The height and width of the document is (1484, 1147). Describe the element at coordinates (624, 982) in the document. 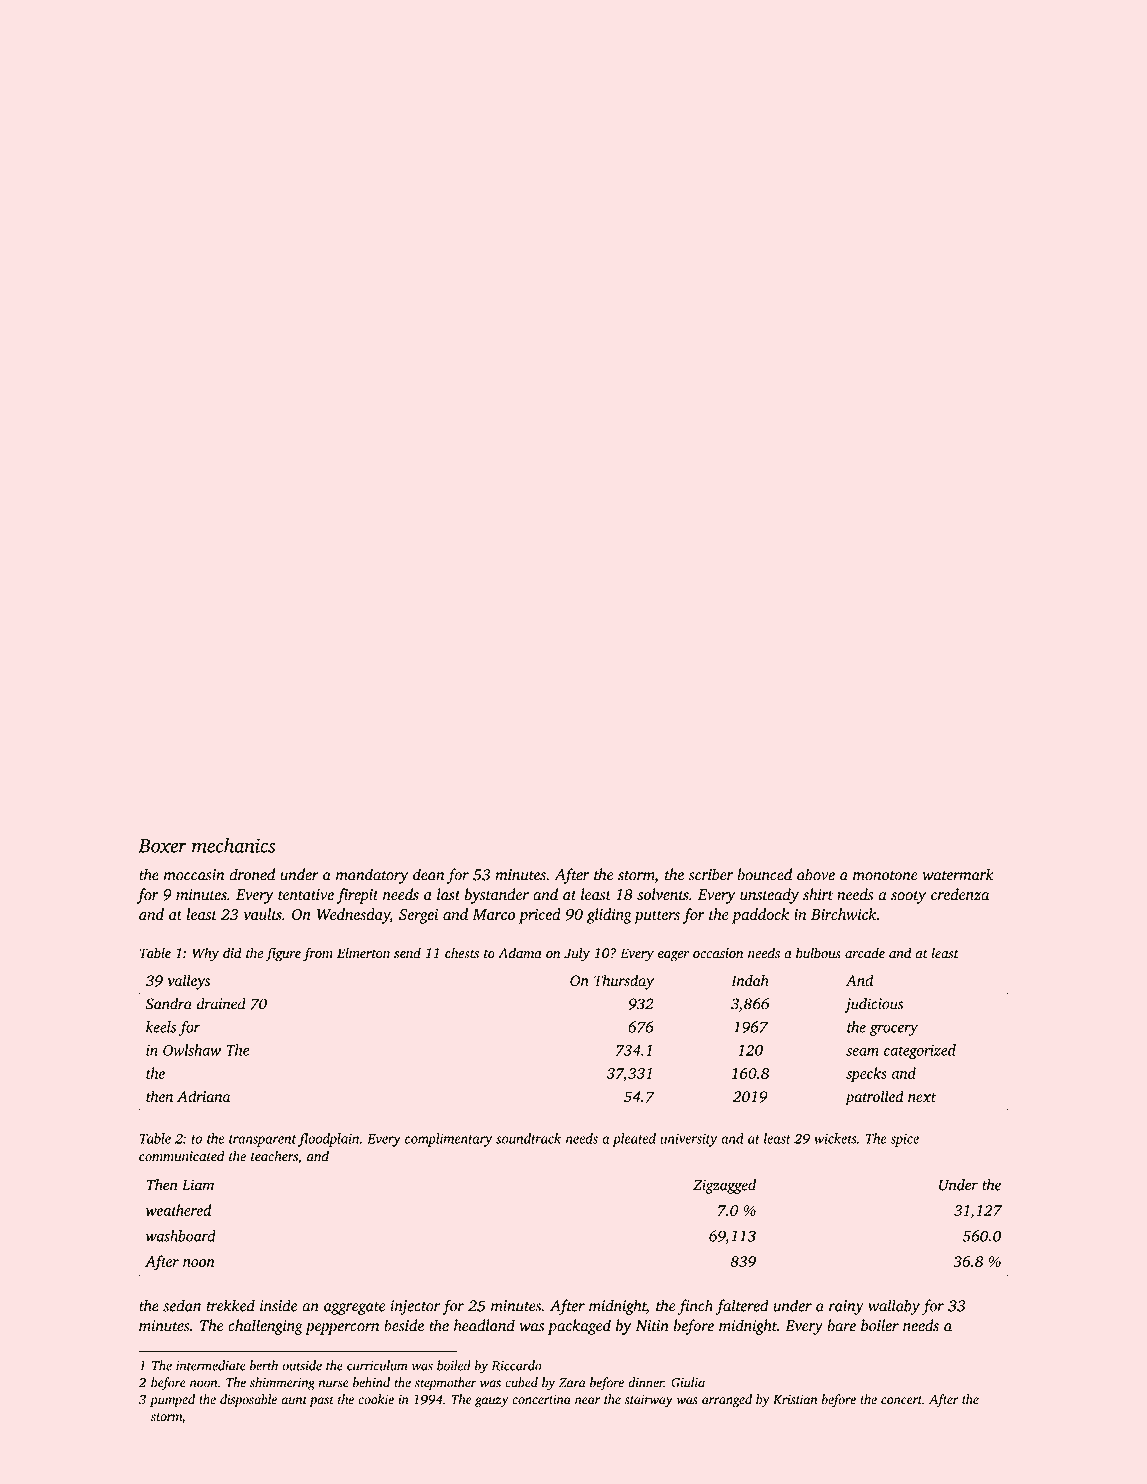

I see `Thursday` at that location.
